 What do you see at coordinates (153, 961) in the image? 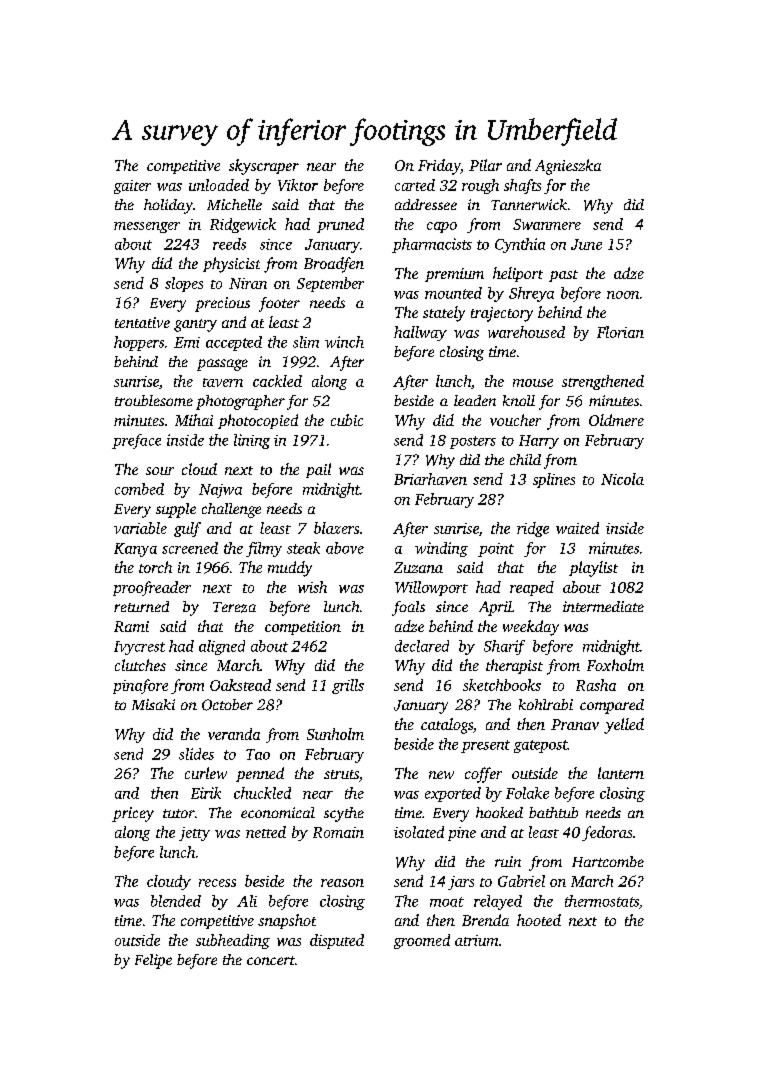
I see `Felipe` at bounding box center [153, 961].
